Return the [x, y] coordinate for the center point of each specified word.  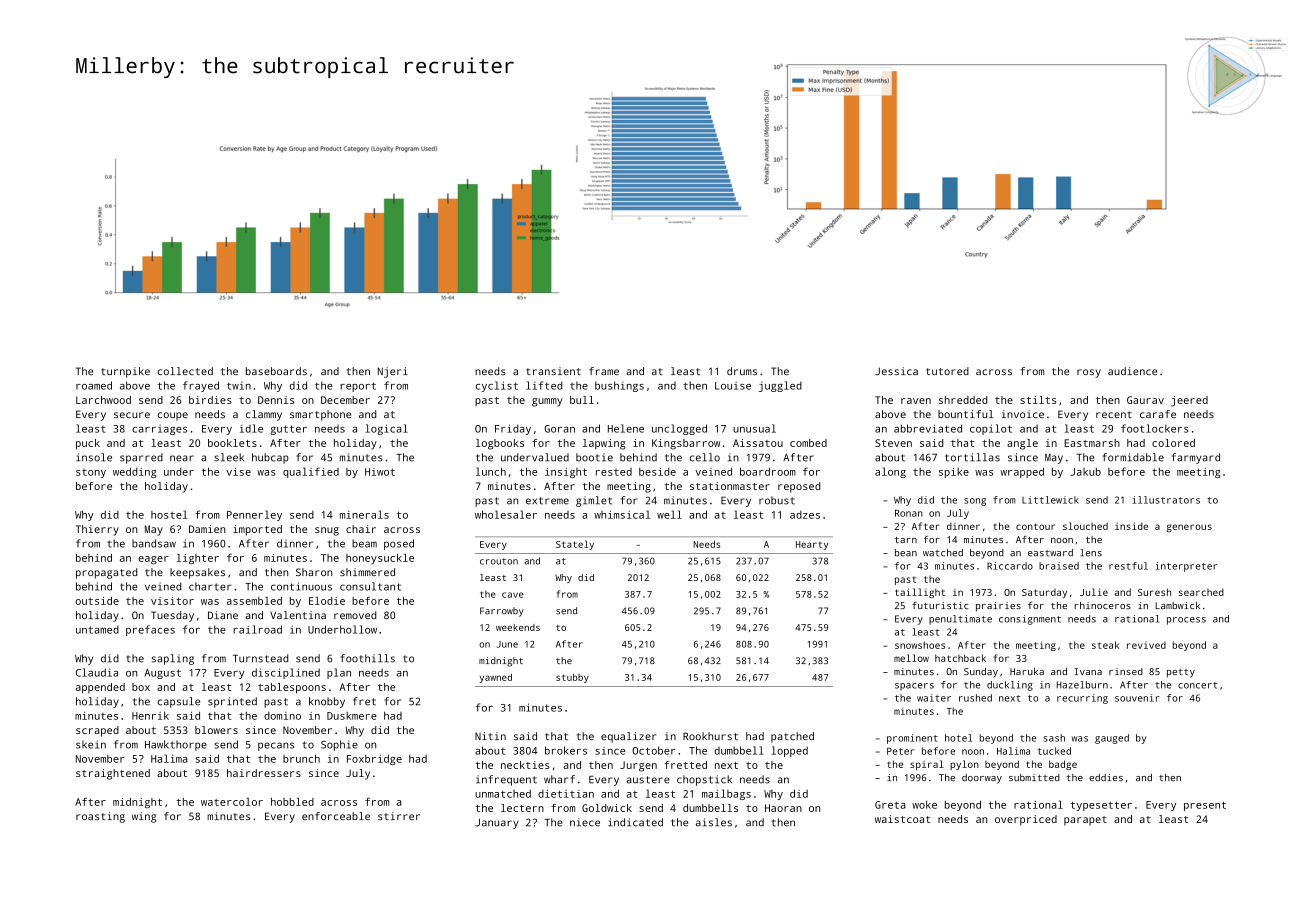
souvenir [1137, 698]
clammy [264, 415]
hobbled [292, 802]
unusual [754, 428]
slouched [1085, 526]
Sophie [339, 745]
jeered [1189, 401]
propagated [106, 573]
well [669, 514]
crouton [499, 561]
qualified [311, 472]
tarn [906, 540]
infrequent [506, 780]
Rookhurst [710, 736]
